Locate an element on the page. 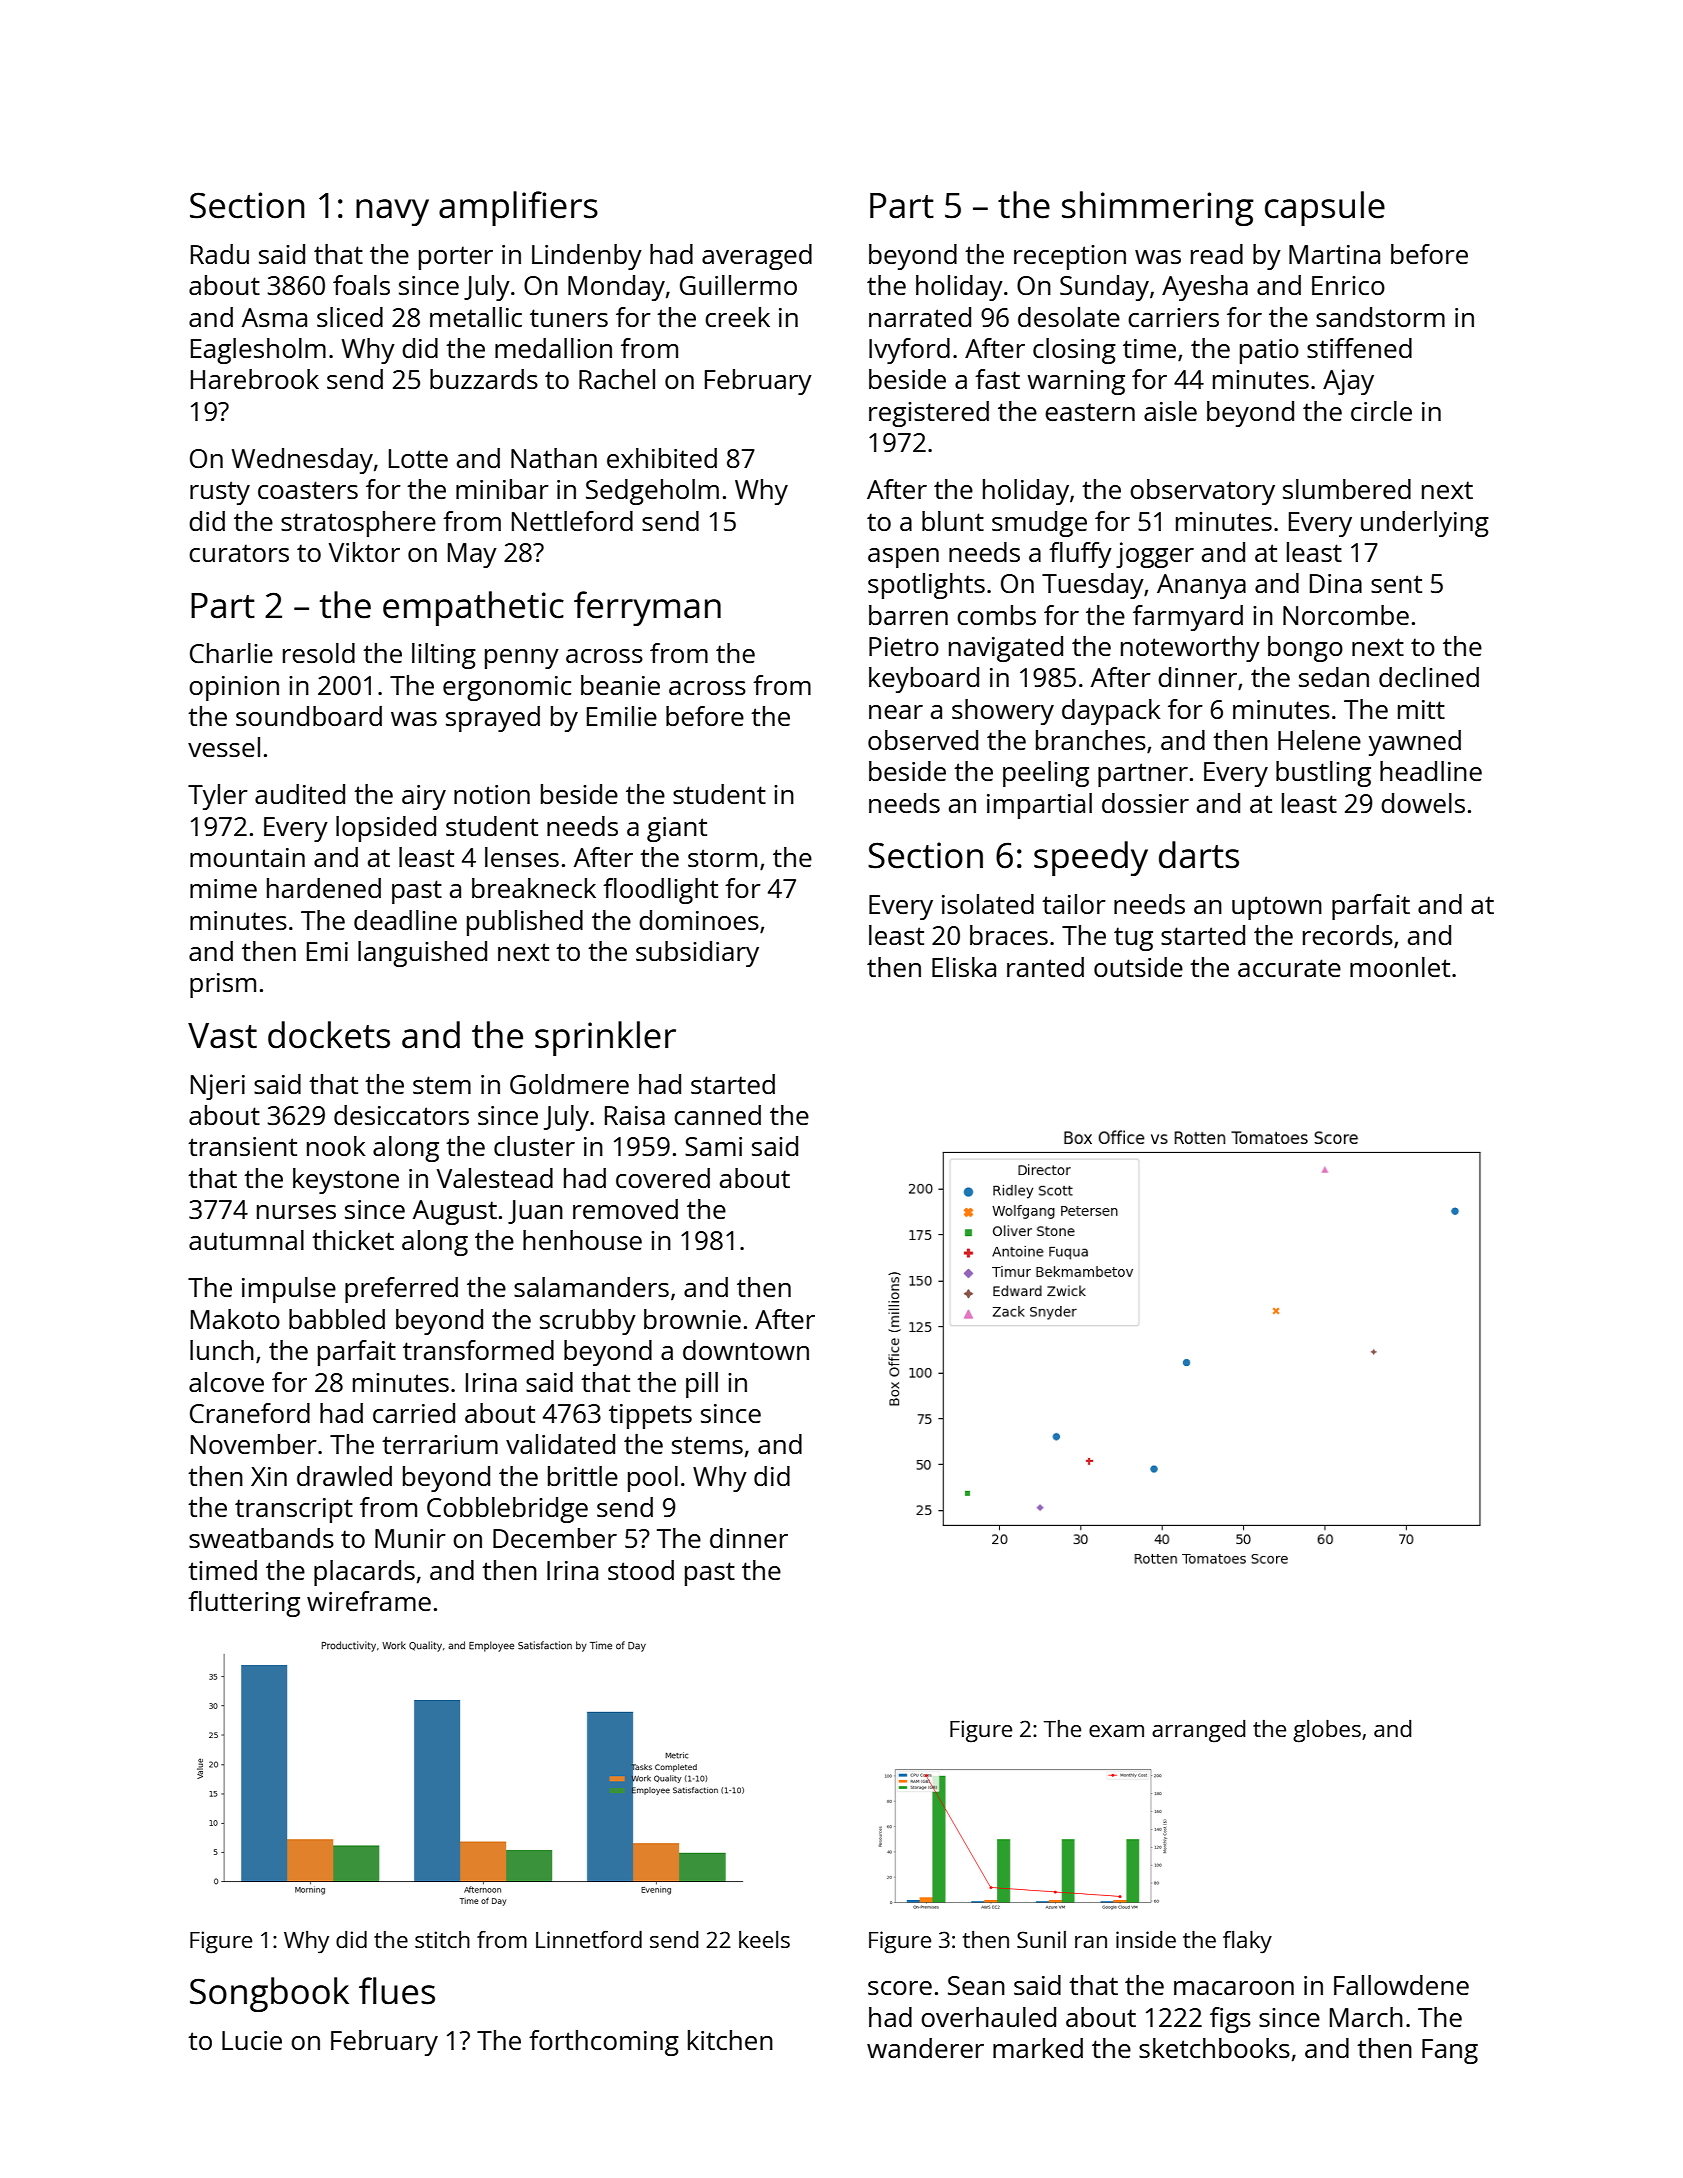 This document has height=2178, width=1683. fluttering is located at coordinates (244, 1604).
